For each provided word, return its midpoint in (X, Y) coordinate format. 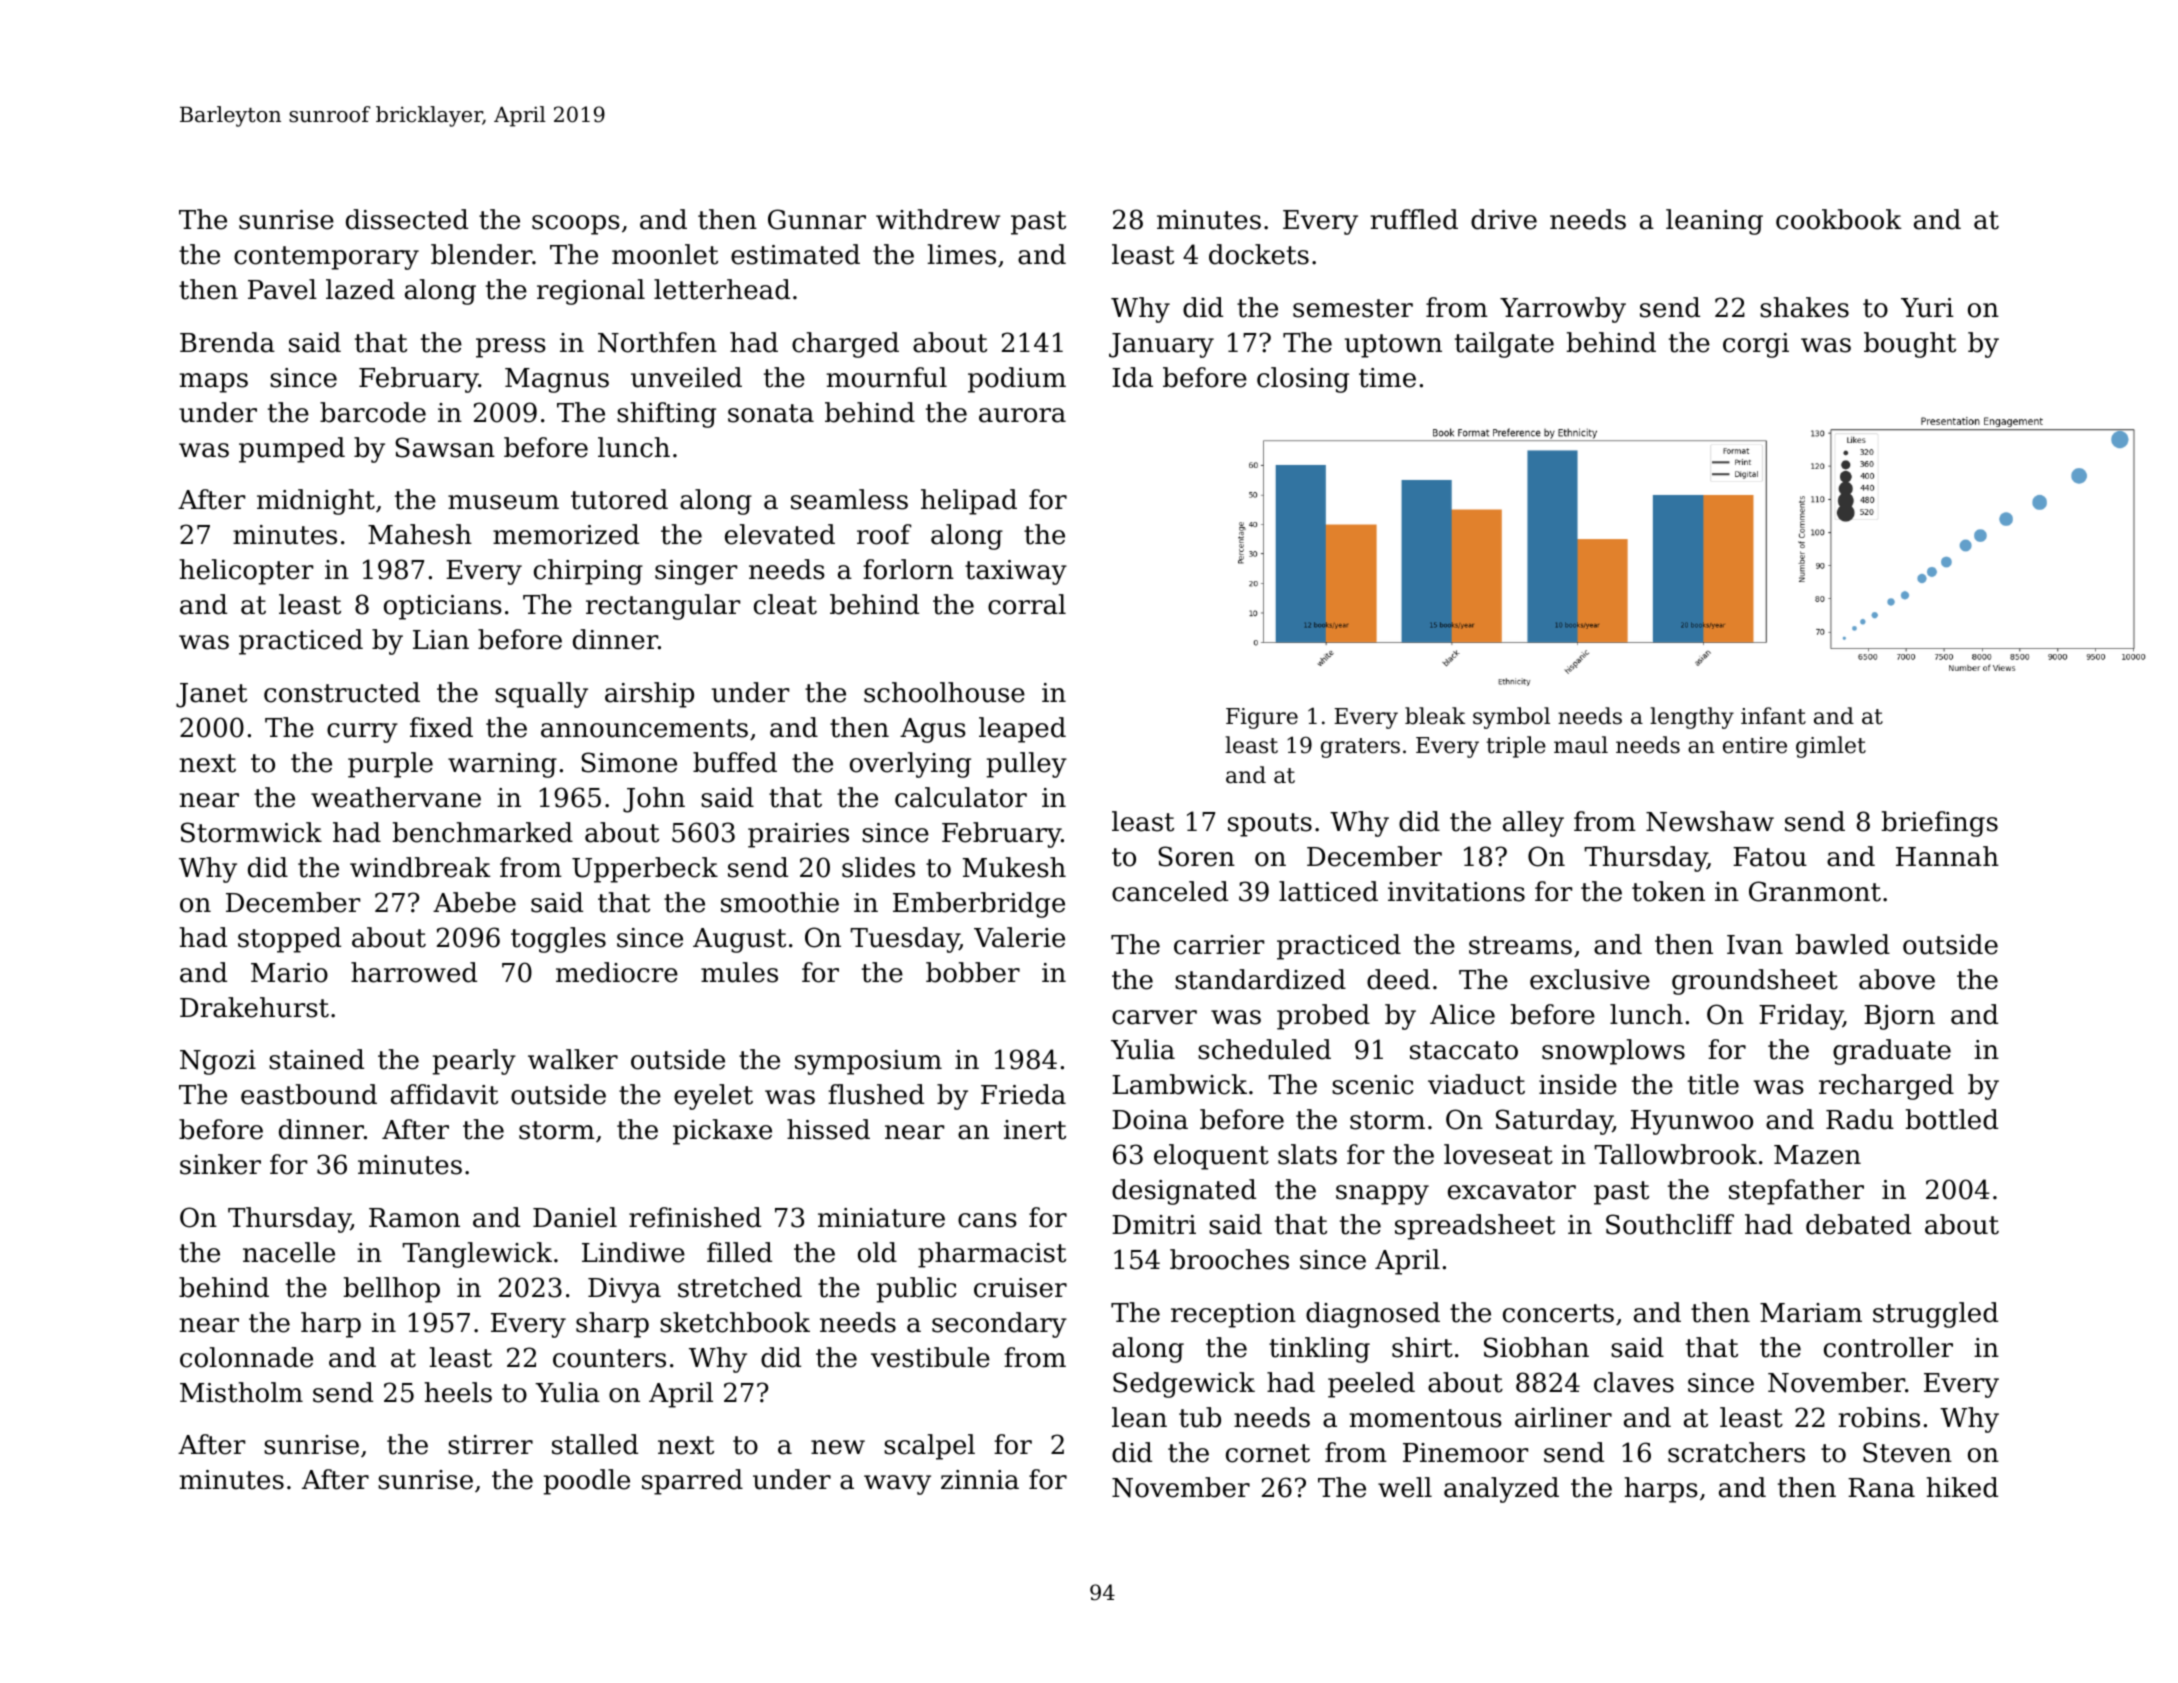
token (1668, 891)
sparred (692, 1482)
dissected (407, 219)
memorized (566, 534)
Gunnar (817, 219)
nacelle (289, 1252)
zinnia (980, 1480)
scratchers (1736, 1452)
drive (1504, 219)
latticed (1328, 891)
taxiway (1016, 572)
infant (1773, 716)
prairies (798, 835)
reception (1233, 1315)
